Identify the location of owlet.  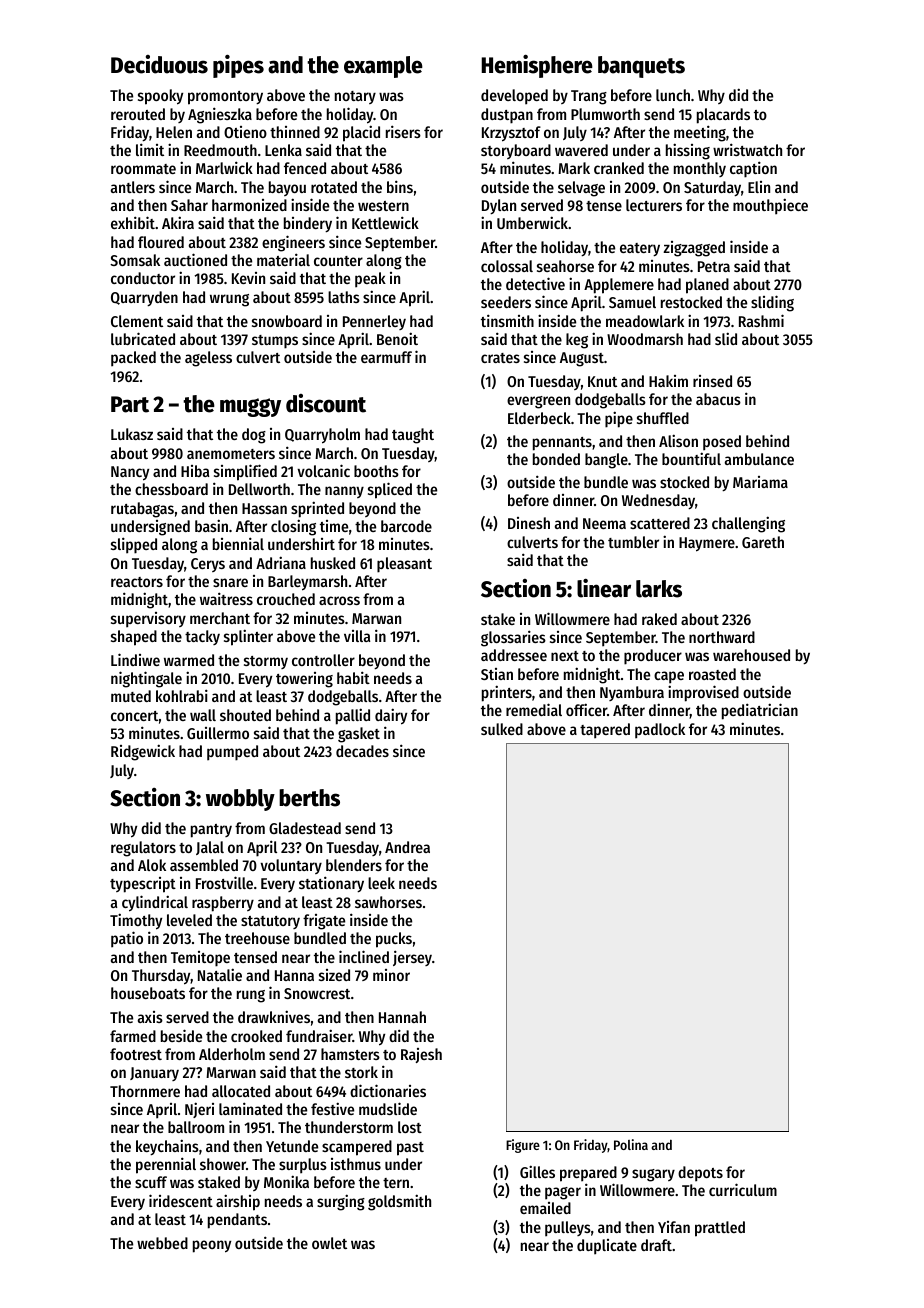
(329, 1243).
